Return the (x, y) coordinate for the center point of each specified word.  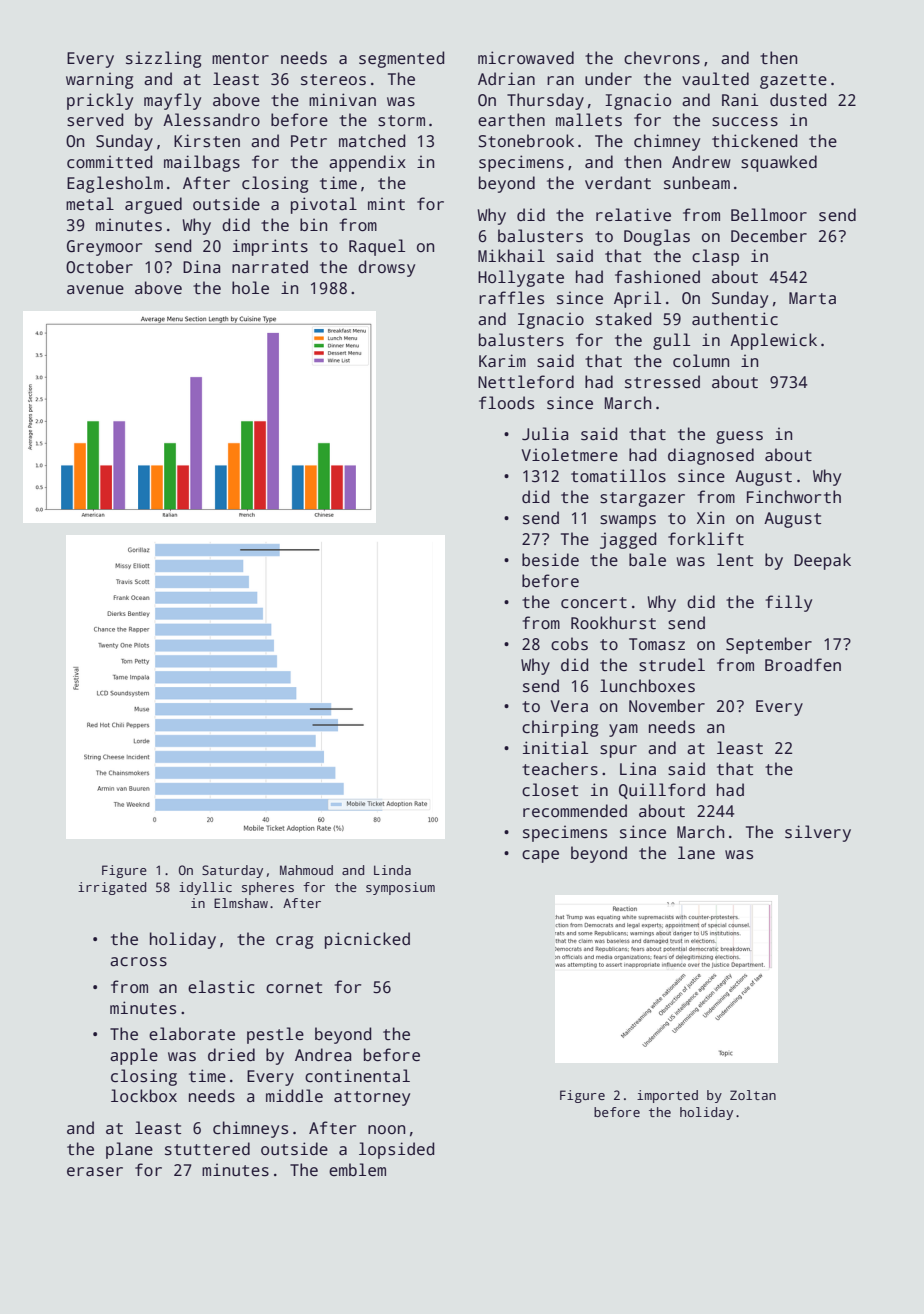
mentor (240, 59)
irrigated (112, 888)
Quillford (662, 791)
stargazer (642, 499)
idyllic (205, 888)
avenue (95, 290)
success (745, 122)
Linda (392, 870)
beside (550, 560)
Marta (812, 298)
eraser (95, 1172)
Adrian (506, 79)
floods (506, 403)
